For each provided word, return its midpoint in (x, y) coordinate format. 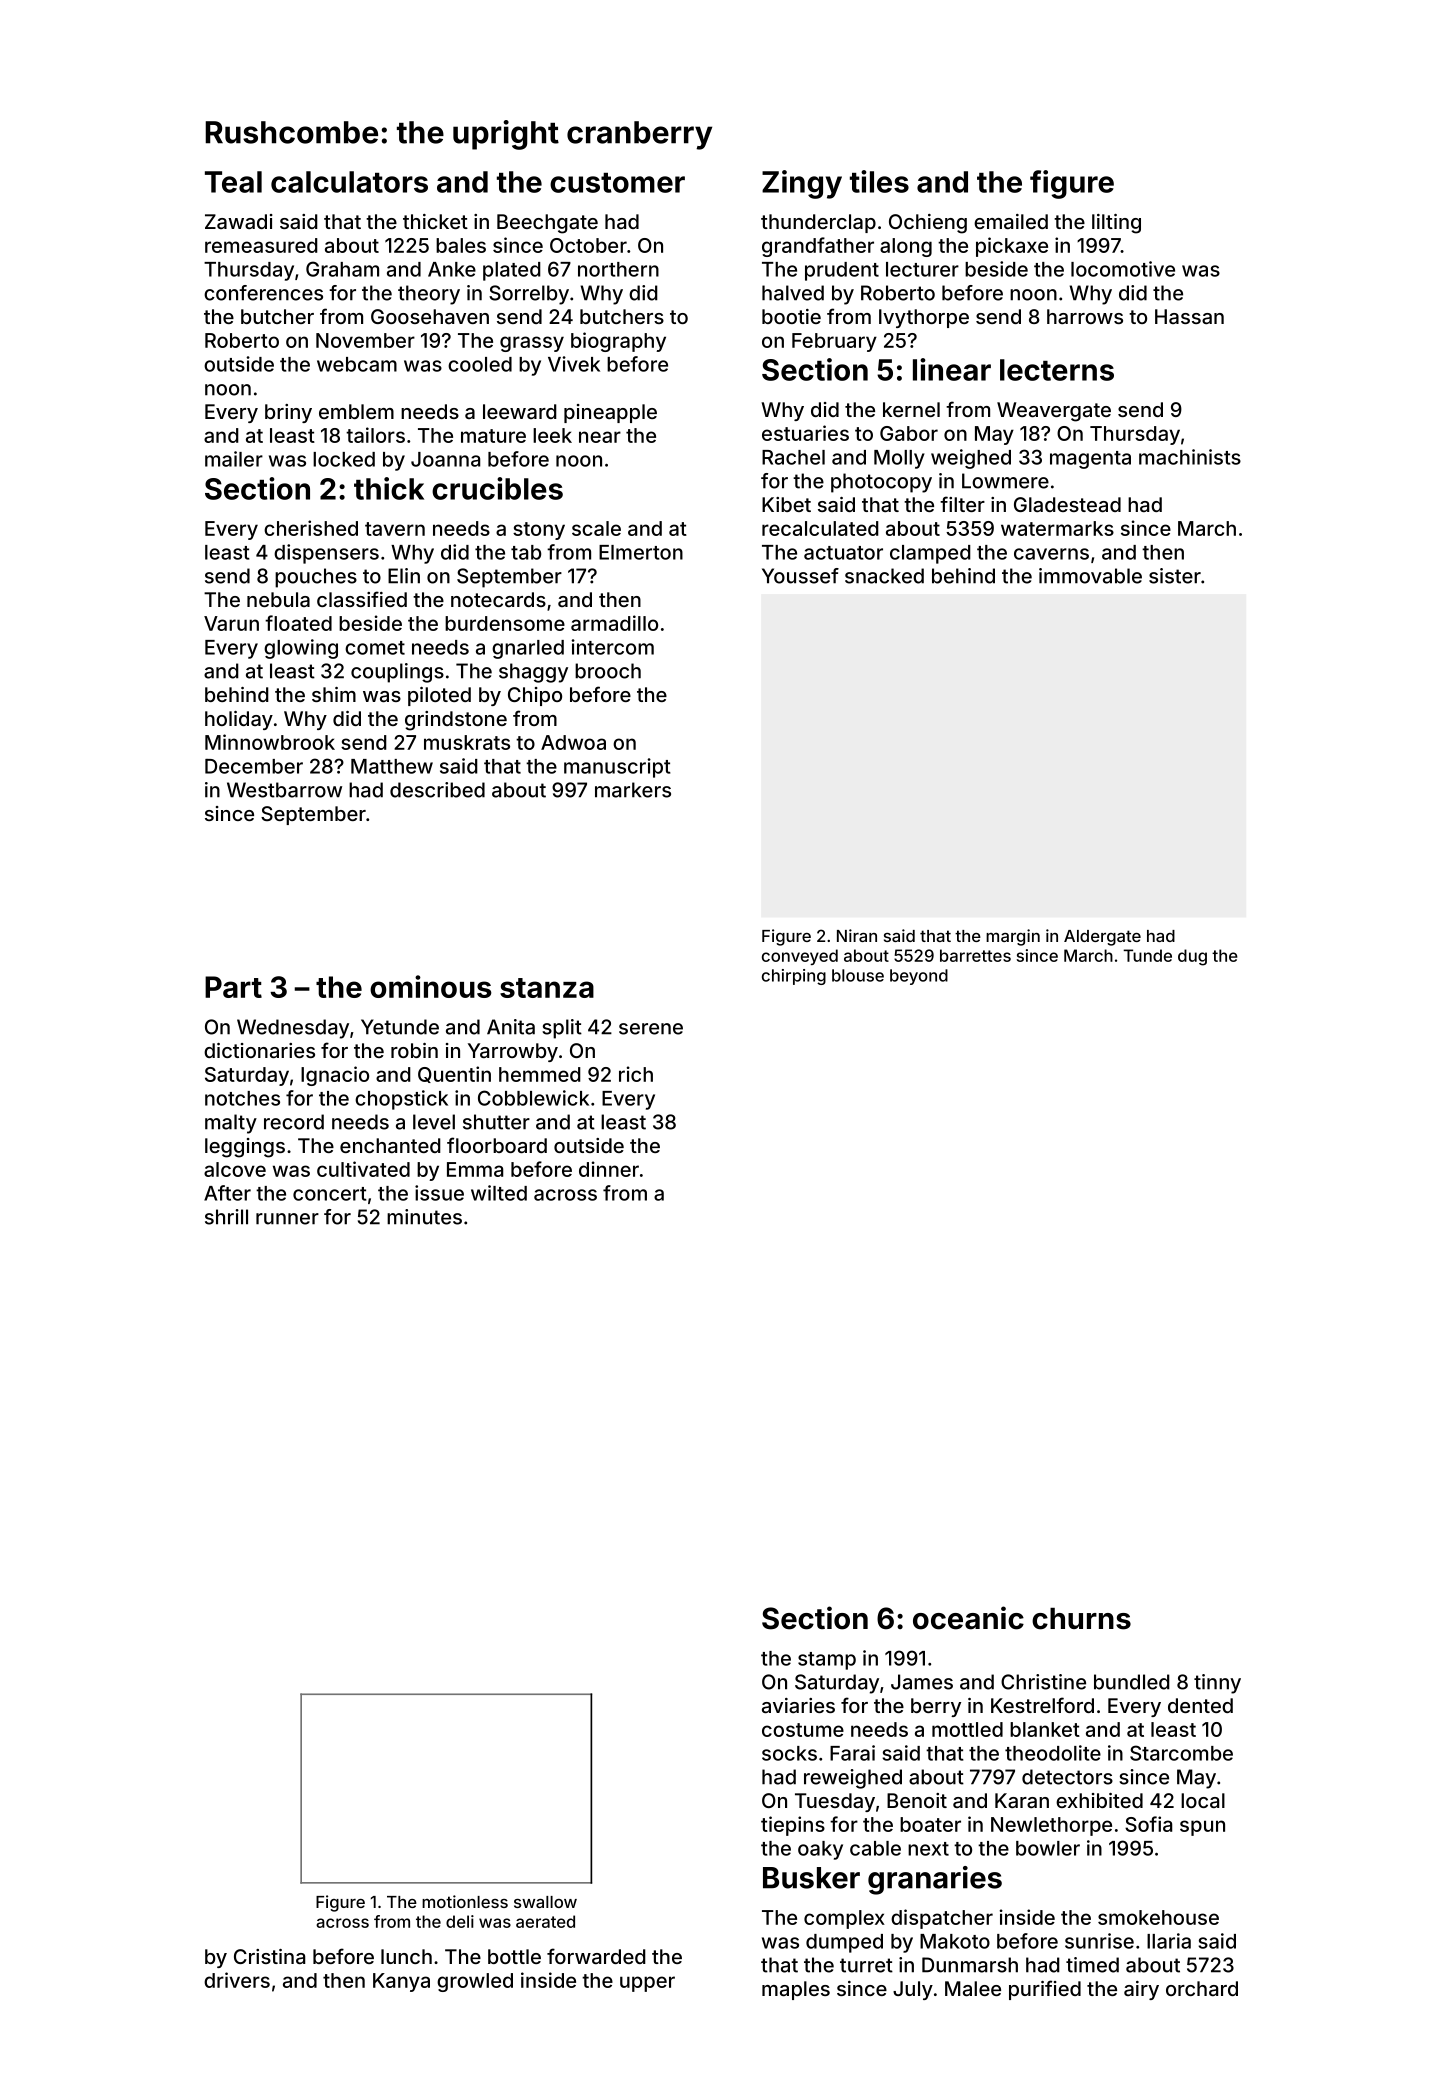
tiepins (793, 1826)
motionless (465, 1901)
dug (1192, 957)
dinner (609, 1169)
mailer (234, 459)
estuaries (805, 433)
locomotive (1123, 269)
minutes (424, 1217)
